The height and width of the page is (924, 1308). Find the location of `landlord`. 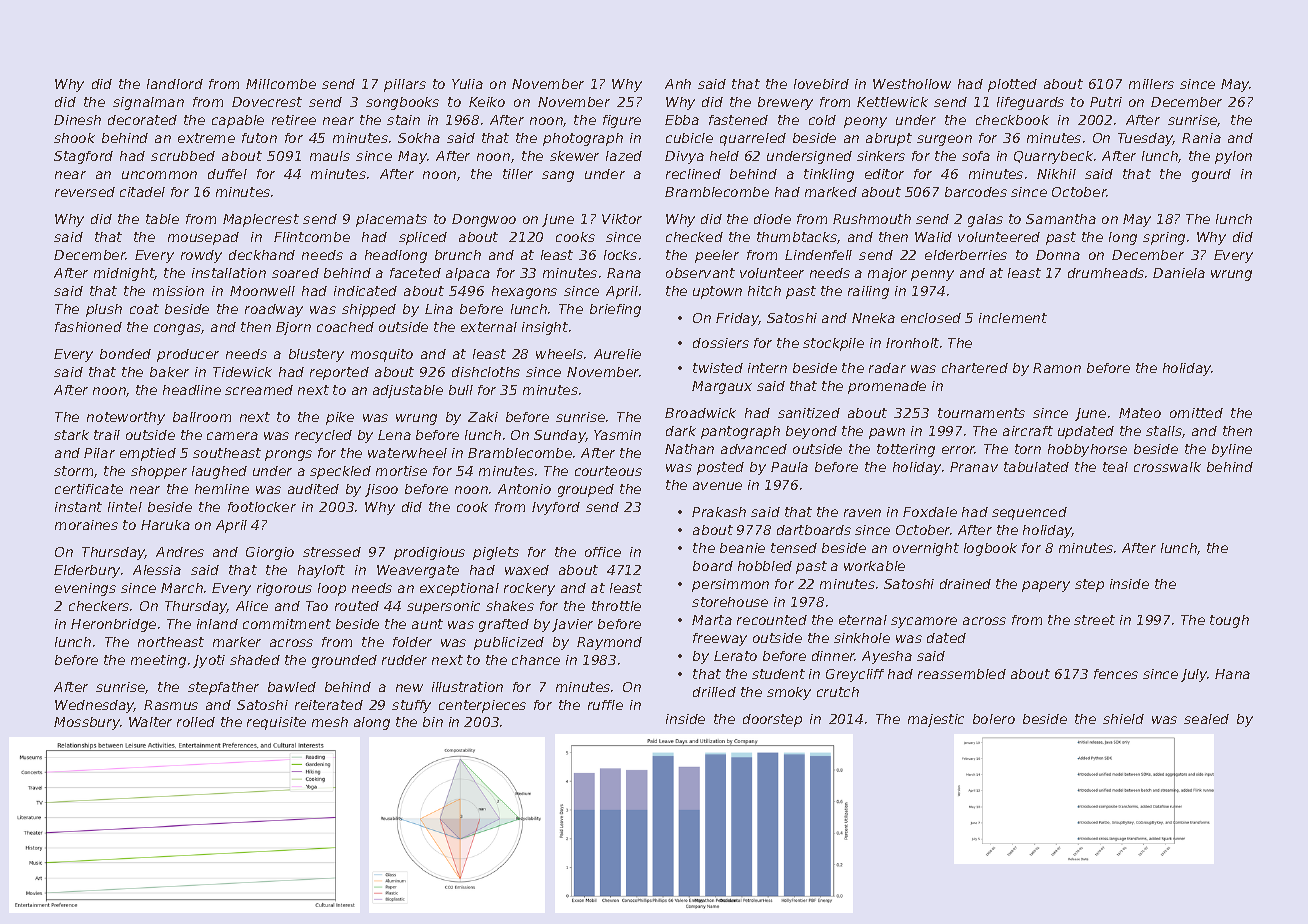

landlord is located at coordinates (175, 84).
